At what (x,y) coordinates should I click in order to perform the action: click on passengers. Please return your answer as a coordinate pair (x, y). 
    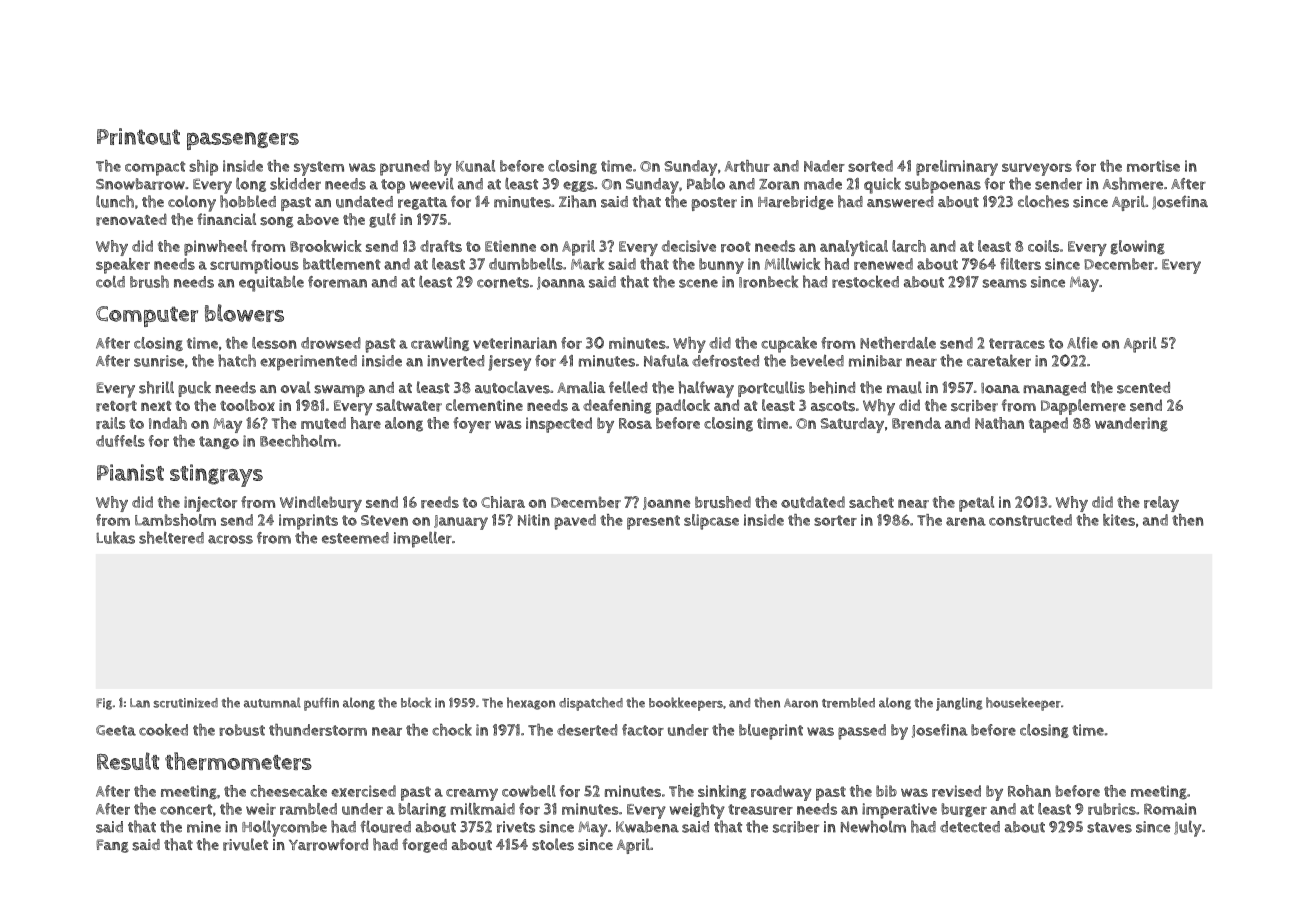
    Looking at the image, I should click on (243, 141).
